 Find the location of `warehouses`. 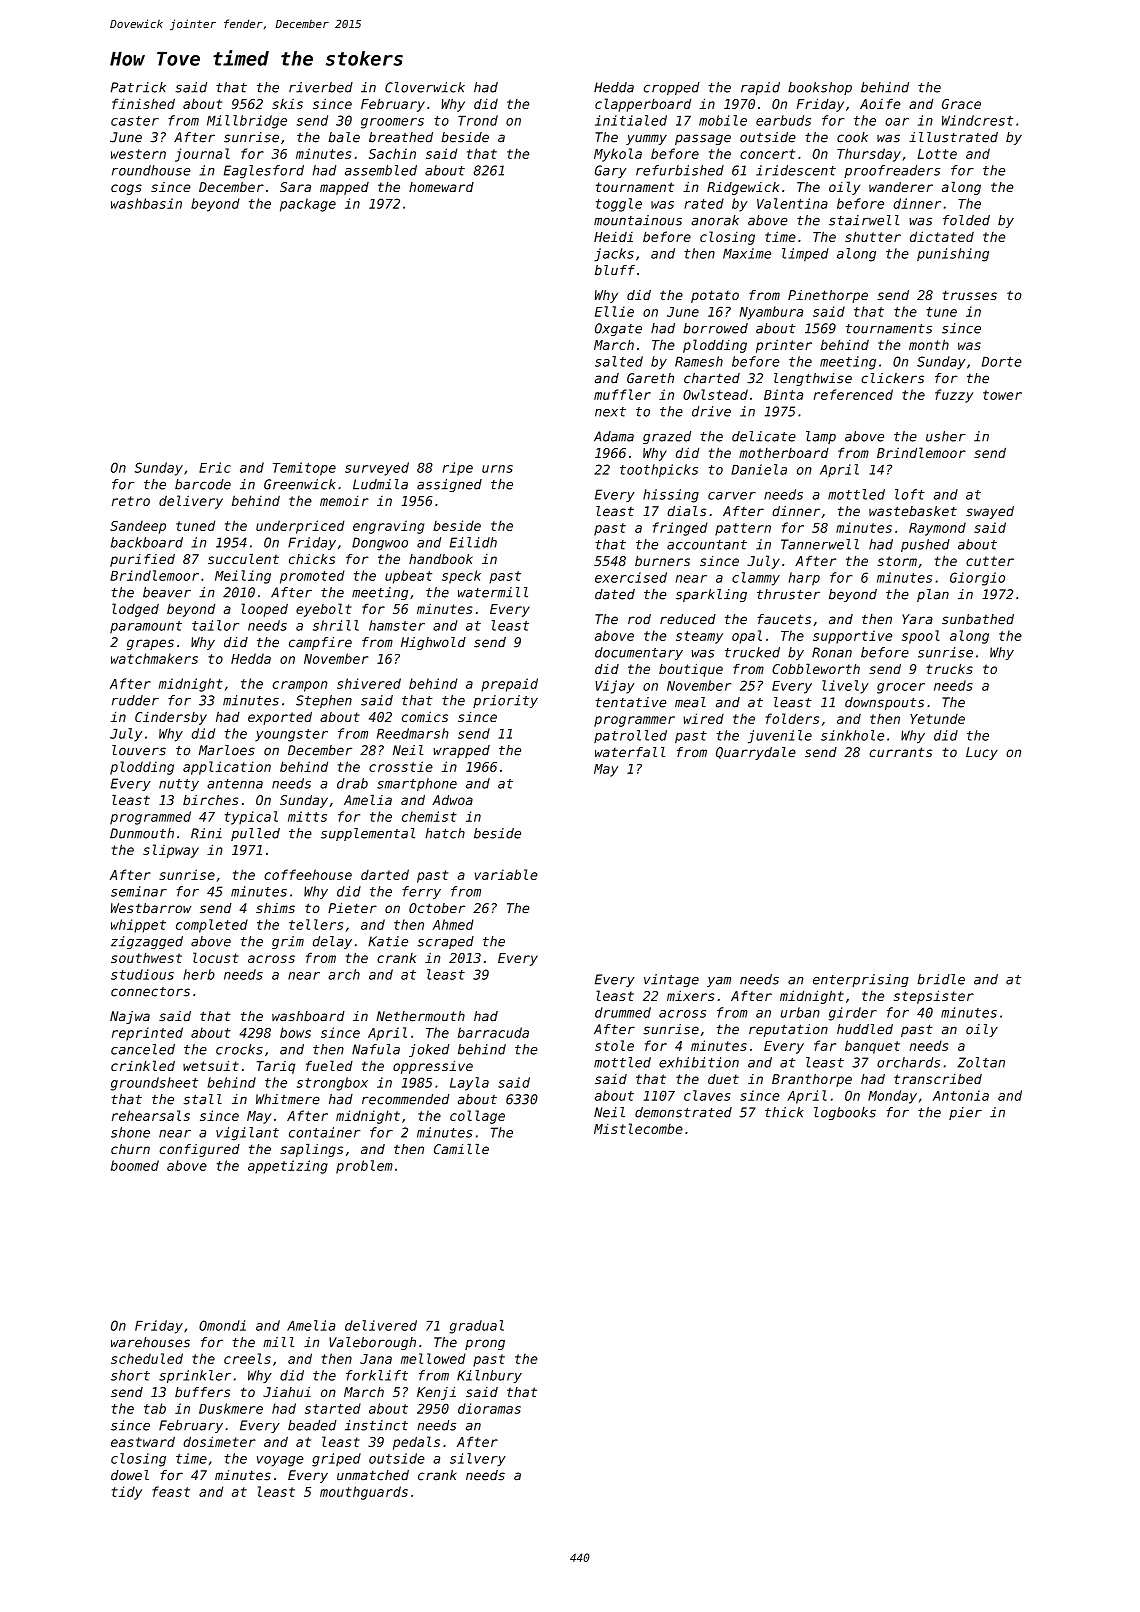

warehouses is located at coordinates (150, 1342).
